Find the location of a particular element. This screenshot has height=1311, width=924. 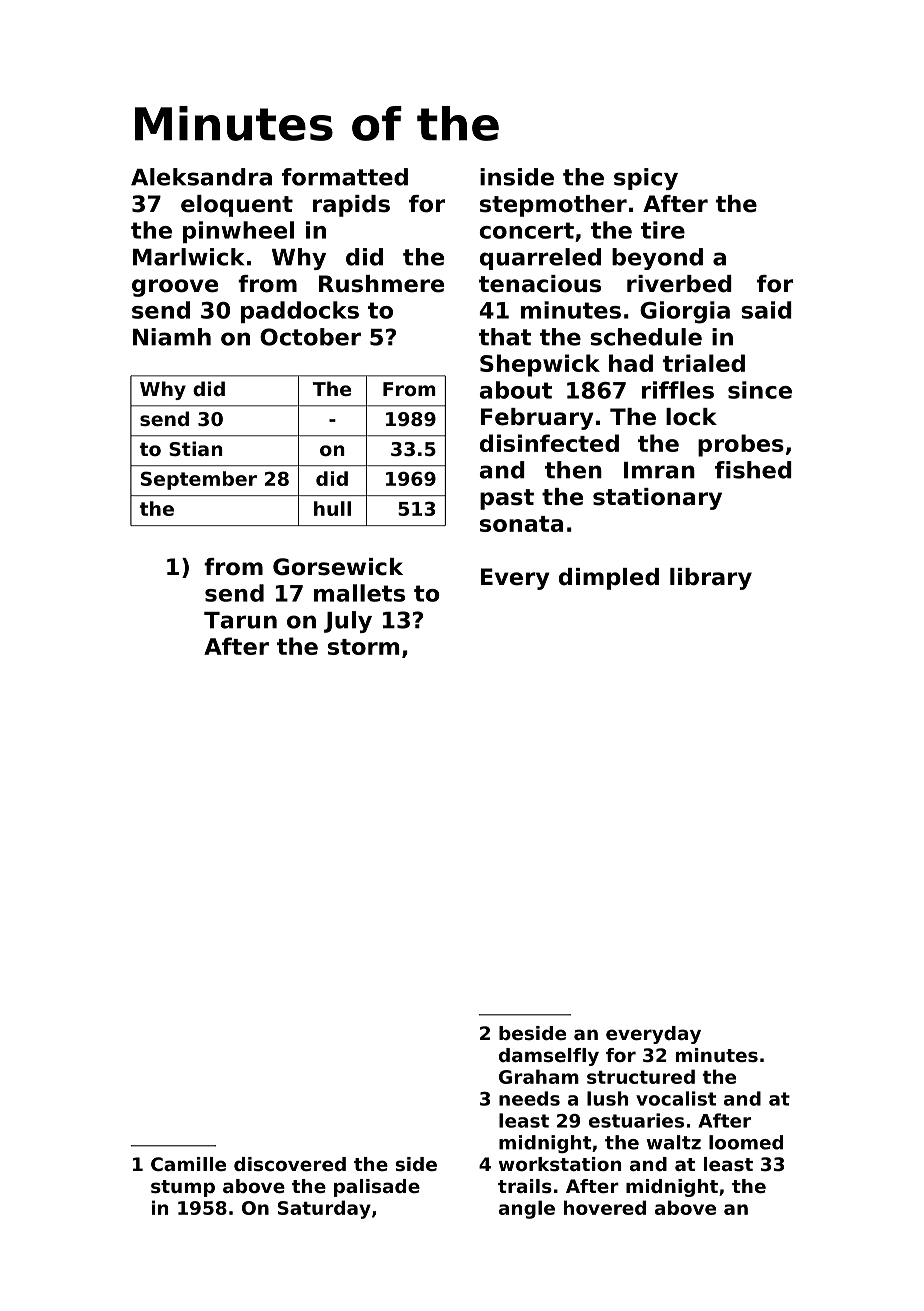

hull is located at coordinates (332, 508).
